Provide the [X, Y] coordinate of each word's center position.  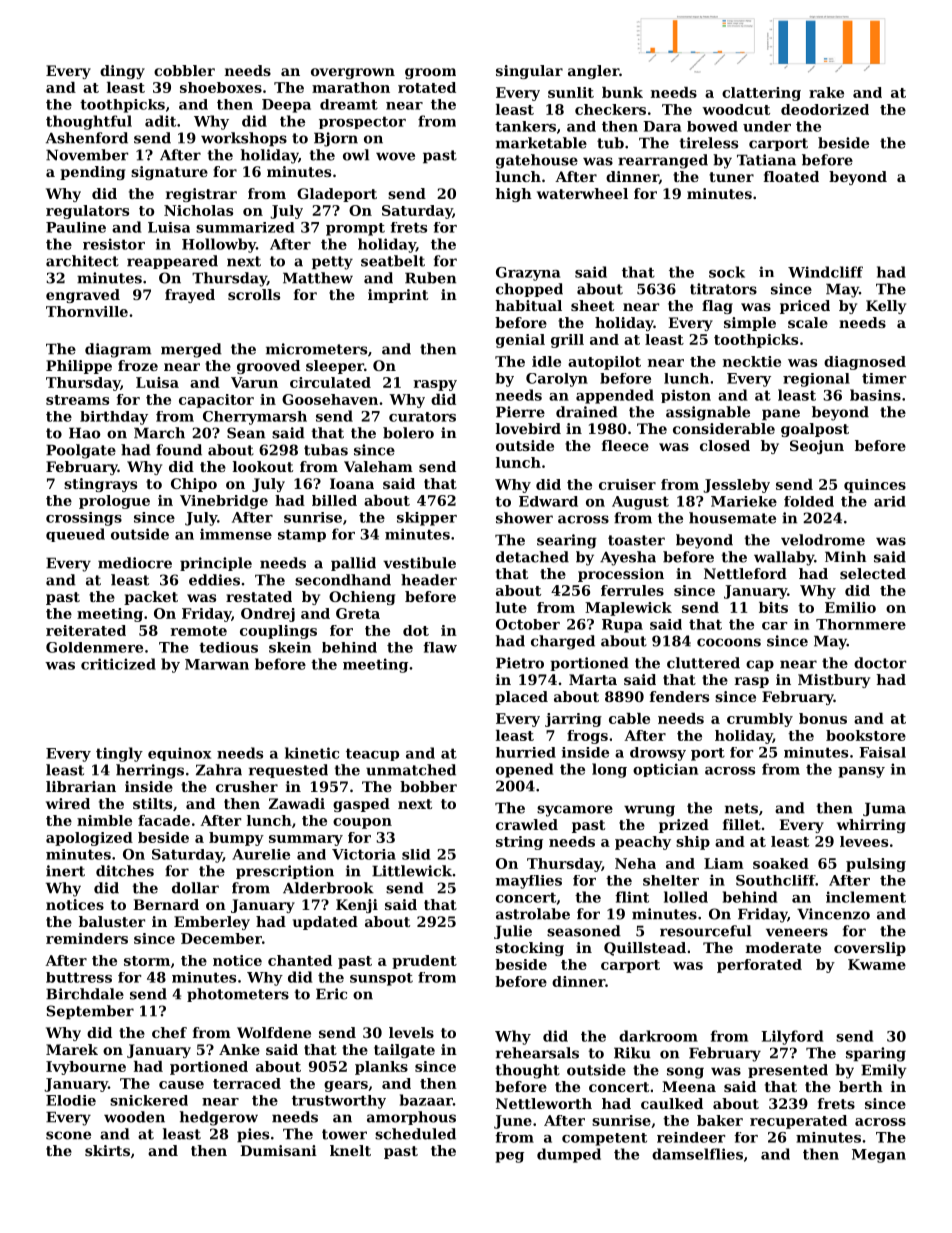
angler [593, 72]
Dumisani [278, 1150]
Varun [254, 382]
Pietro [520, 663]
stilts [152, 803]
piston [686, 396]
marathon [351, 87]
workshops [244, 139]
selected [873, 573]
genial [520, 341]
